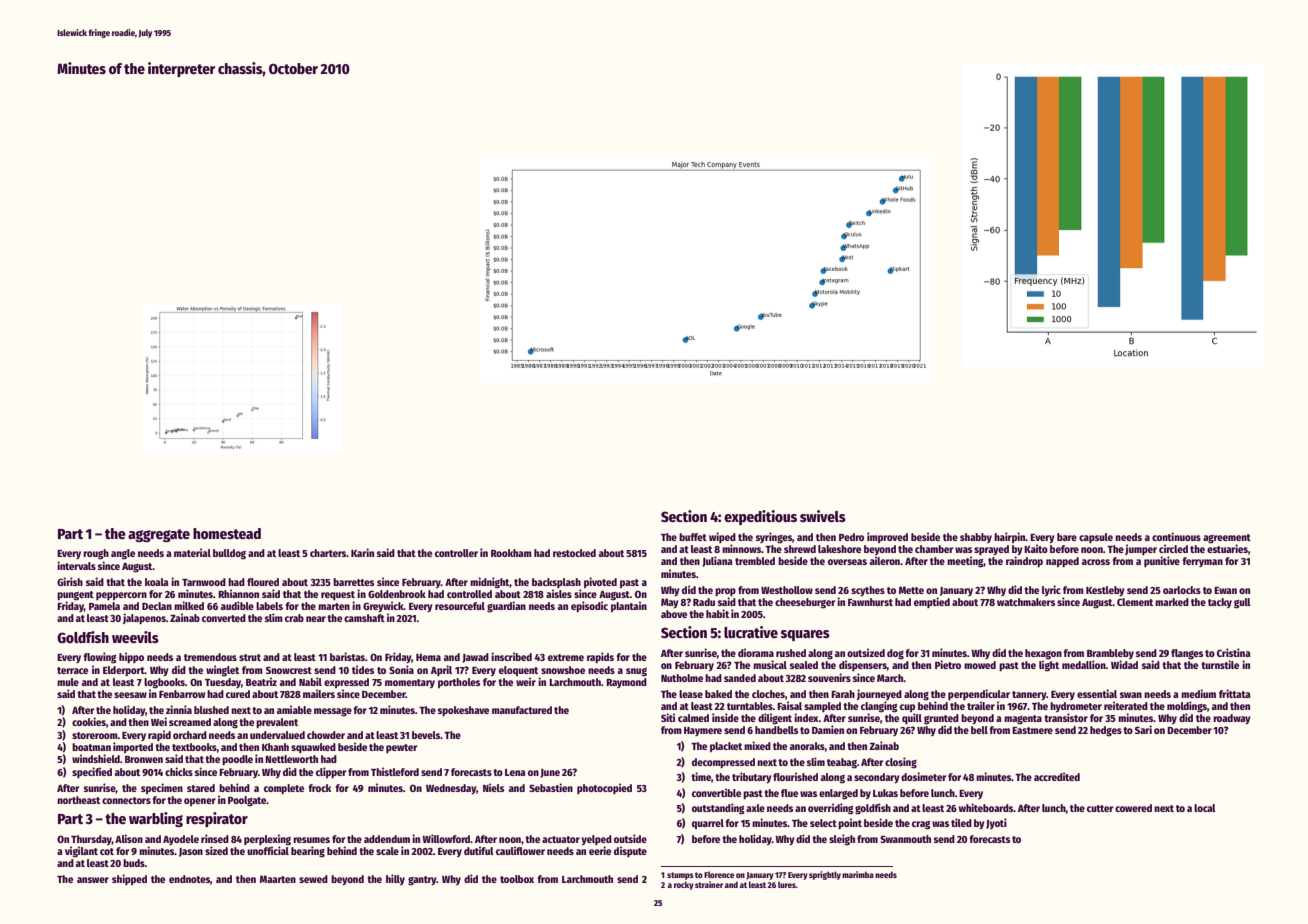  I want to click on winglet, so click(222, 671).
